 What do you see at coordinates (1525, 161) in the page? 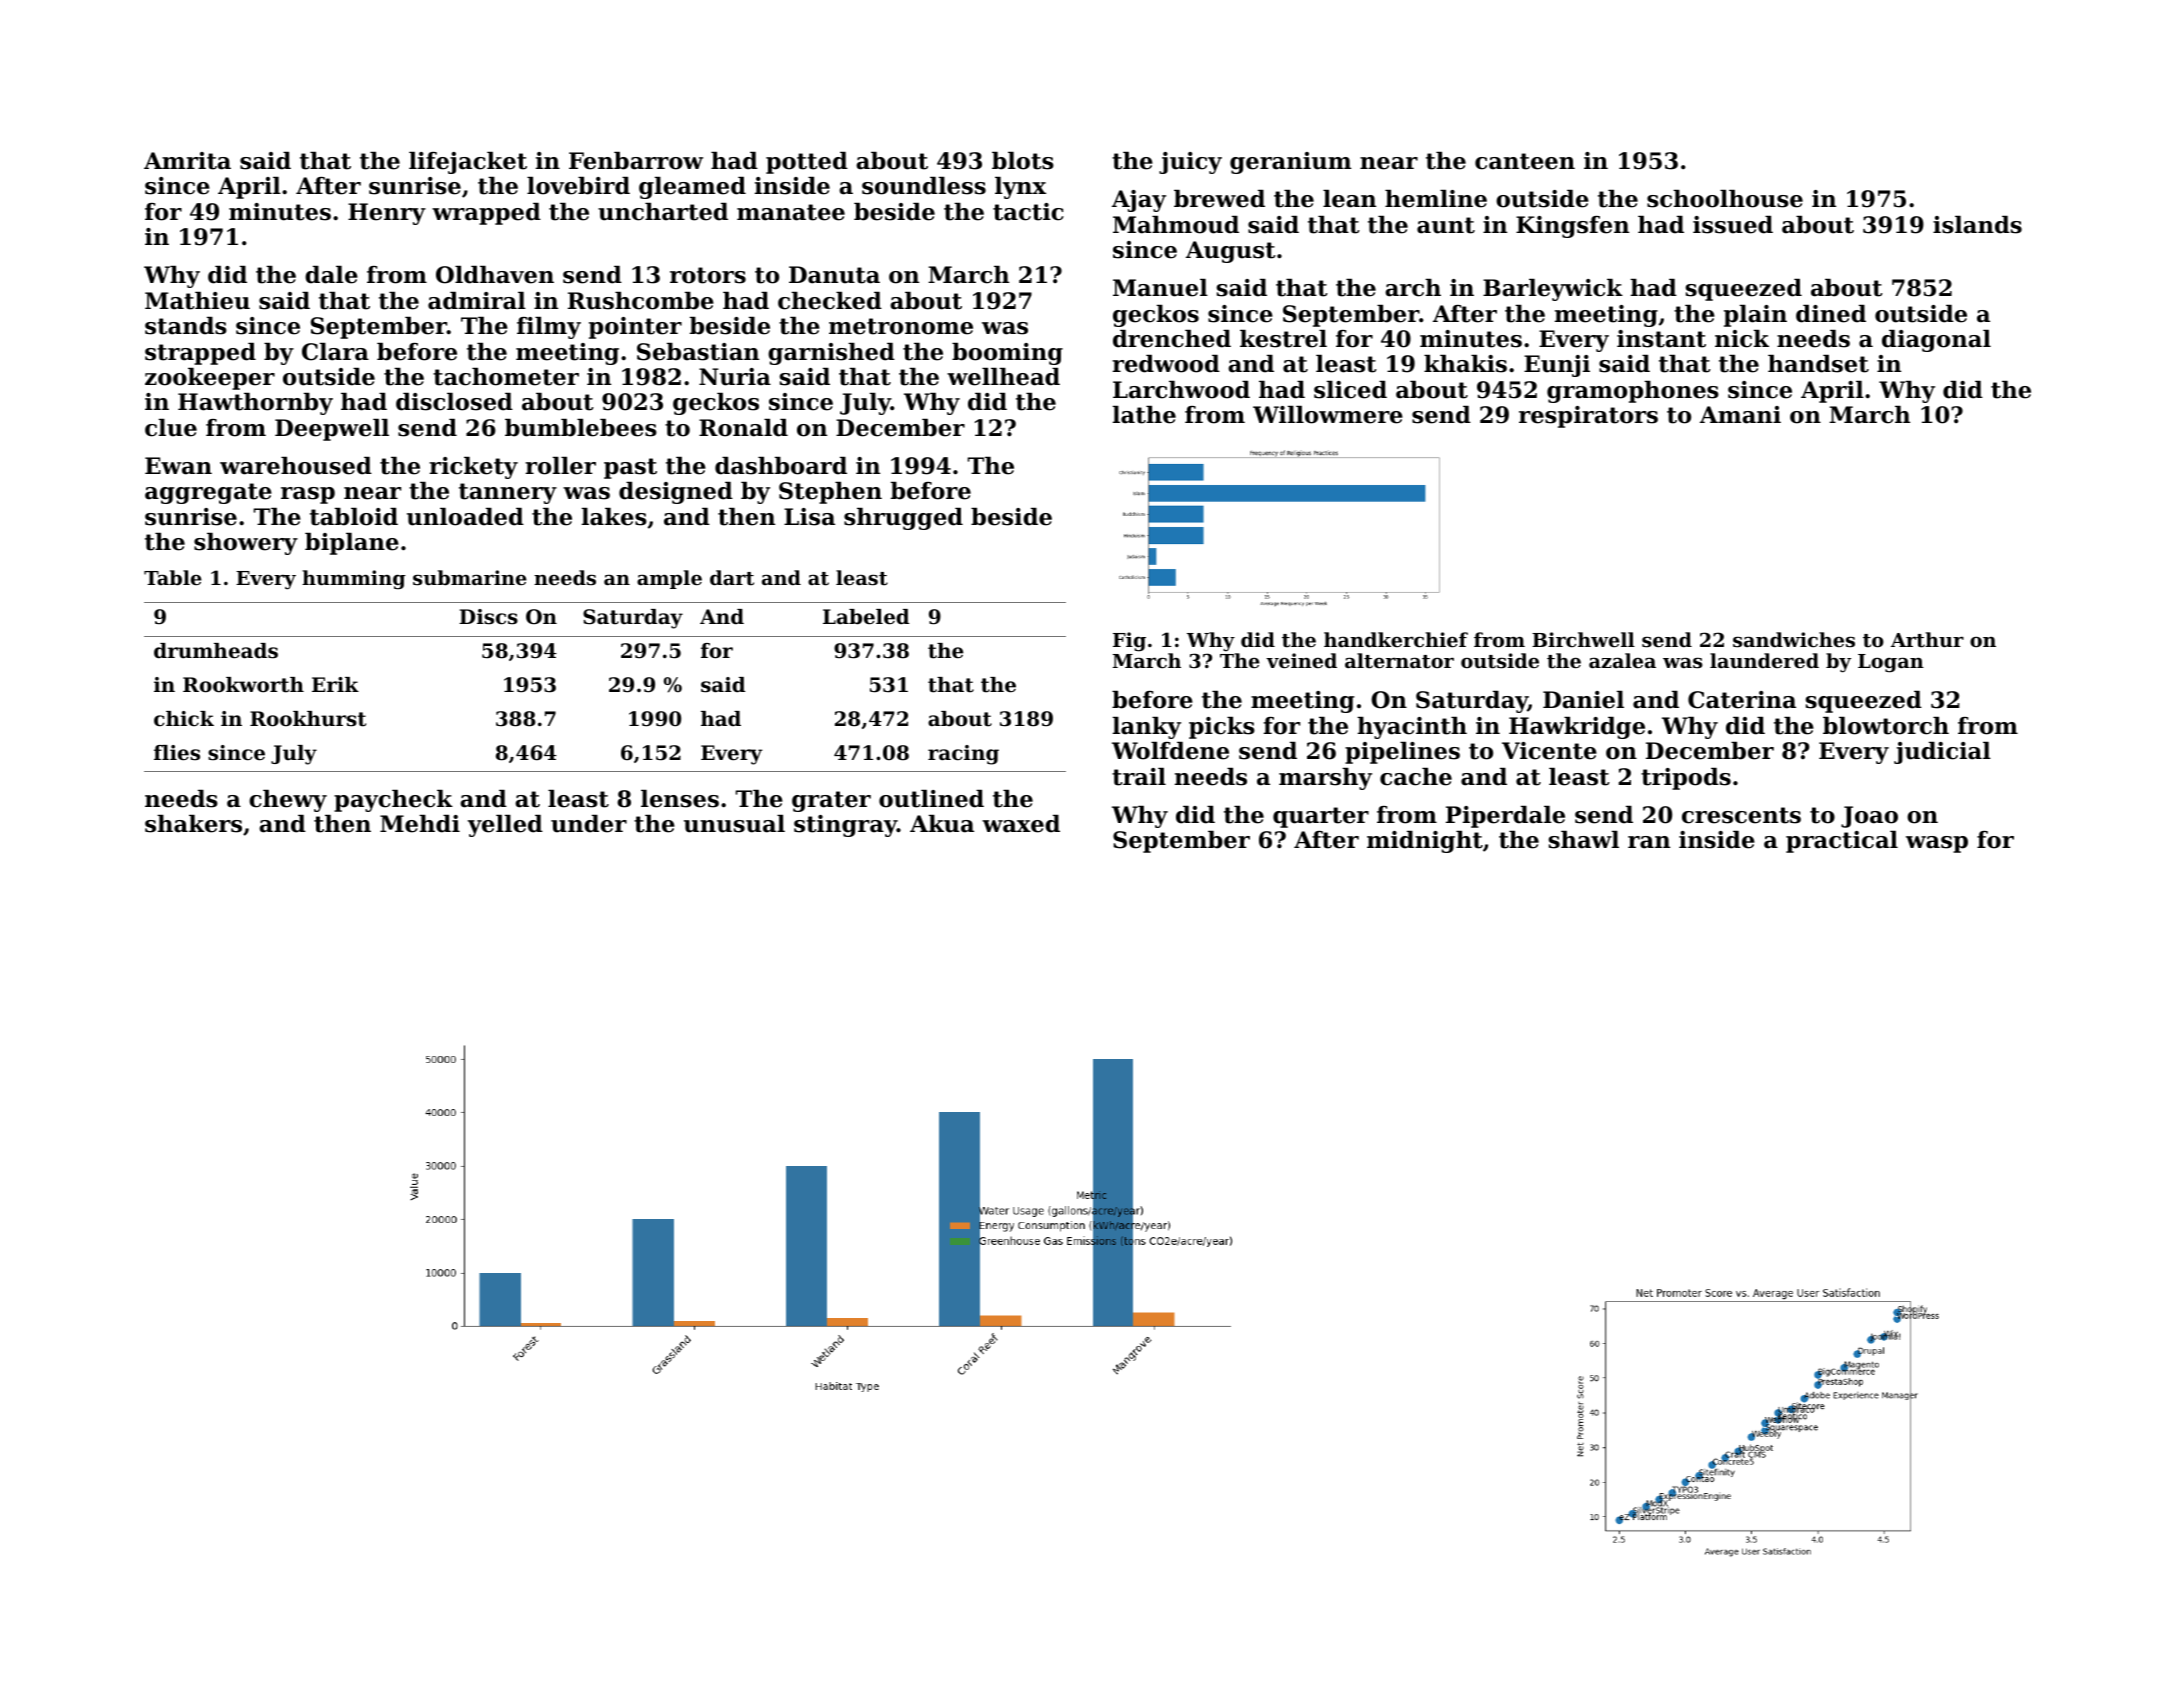
I see `canteen` at bounding box center [1525, 161].
